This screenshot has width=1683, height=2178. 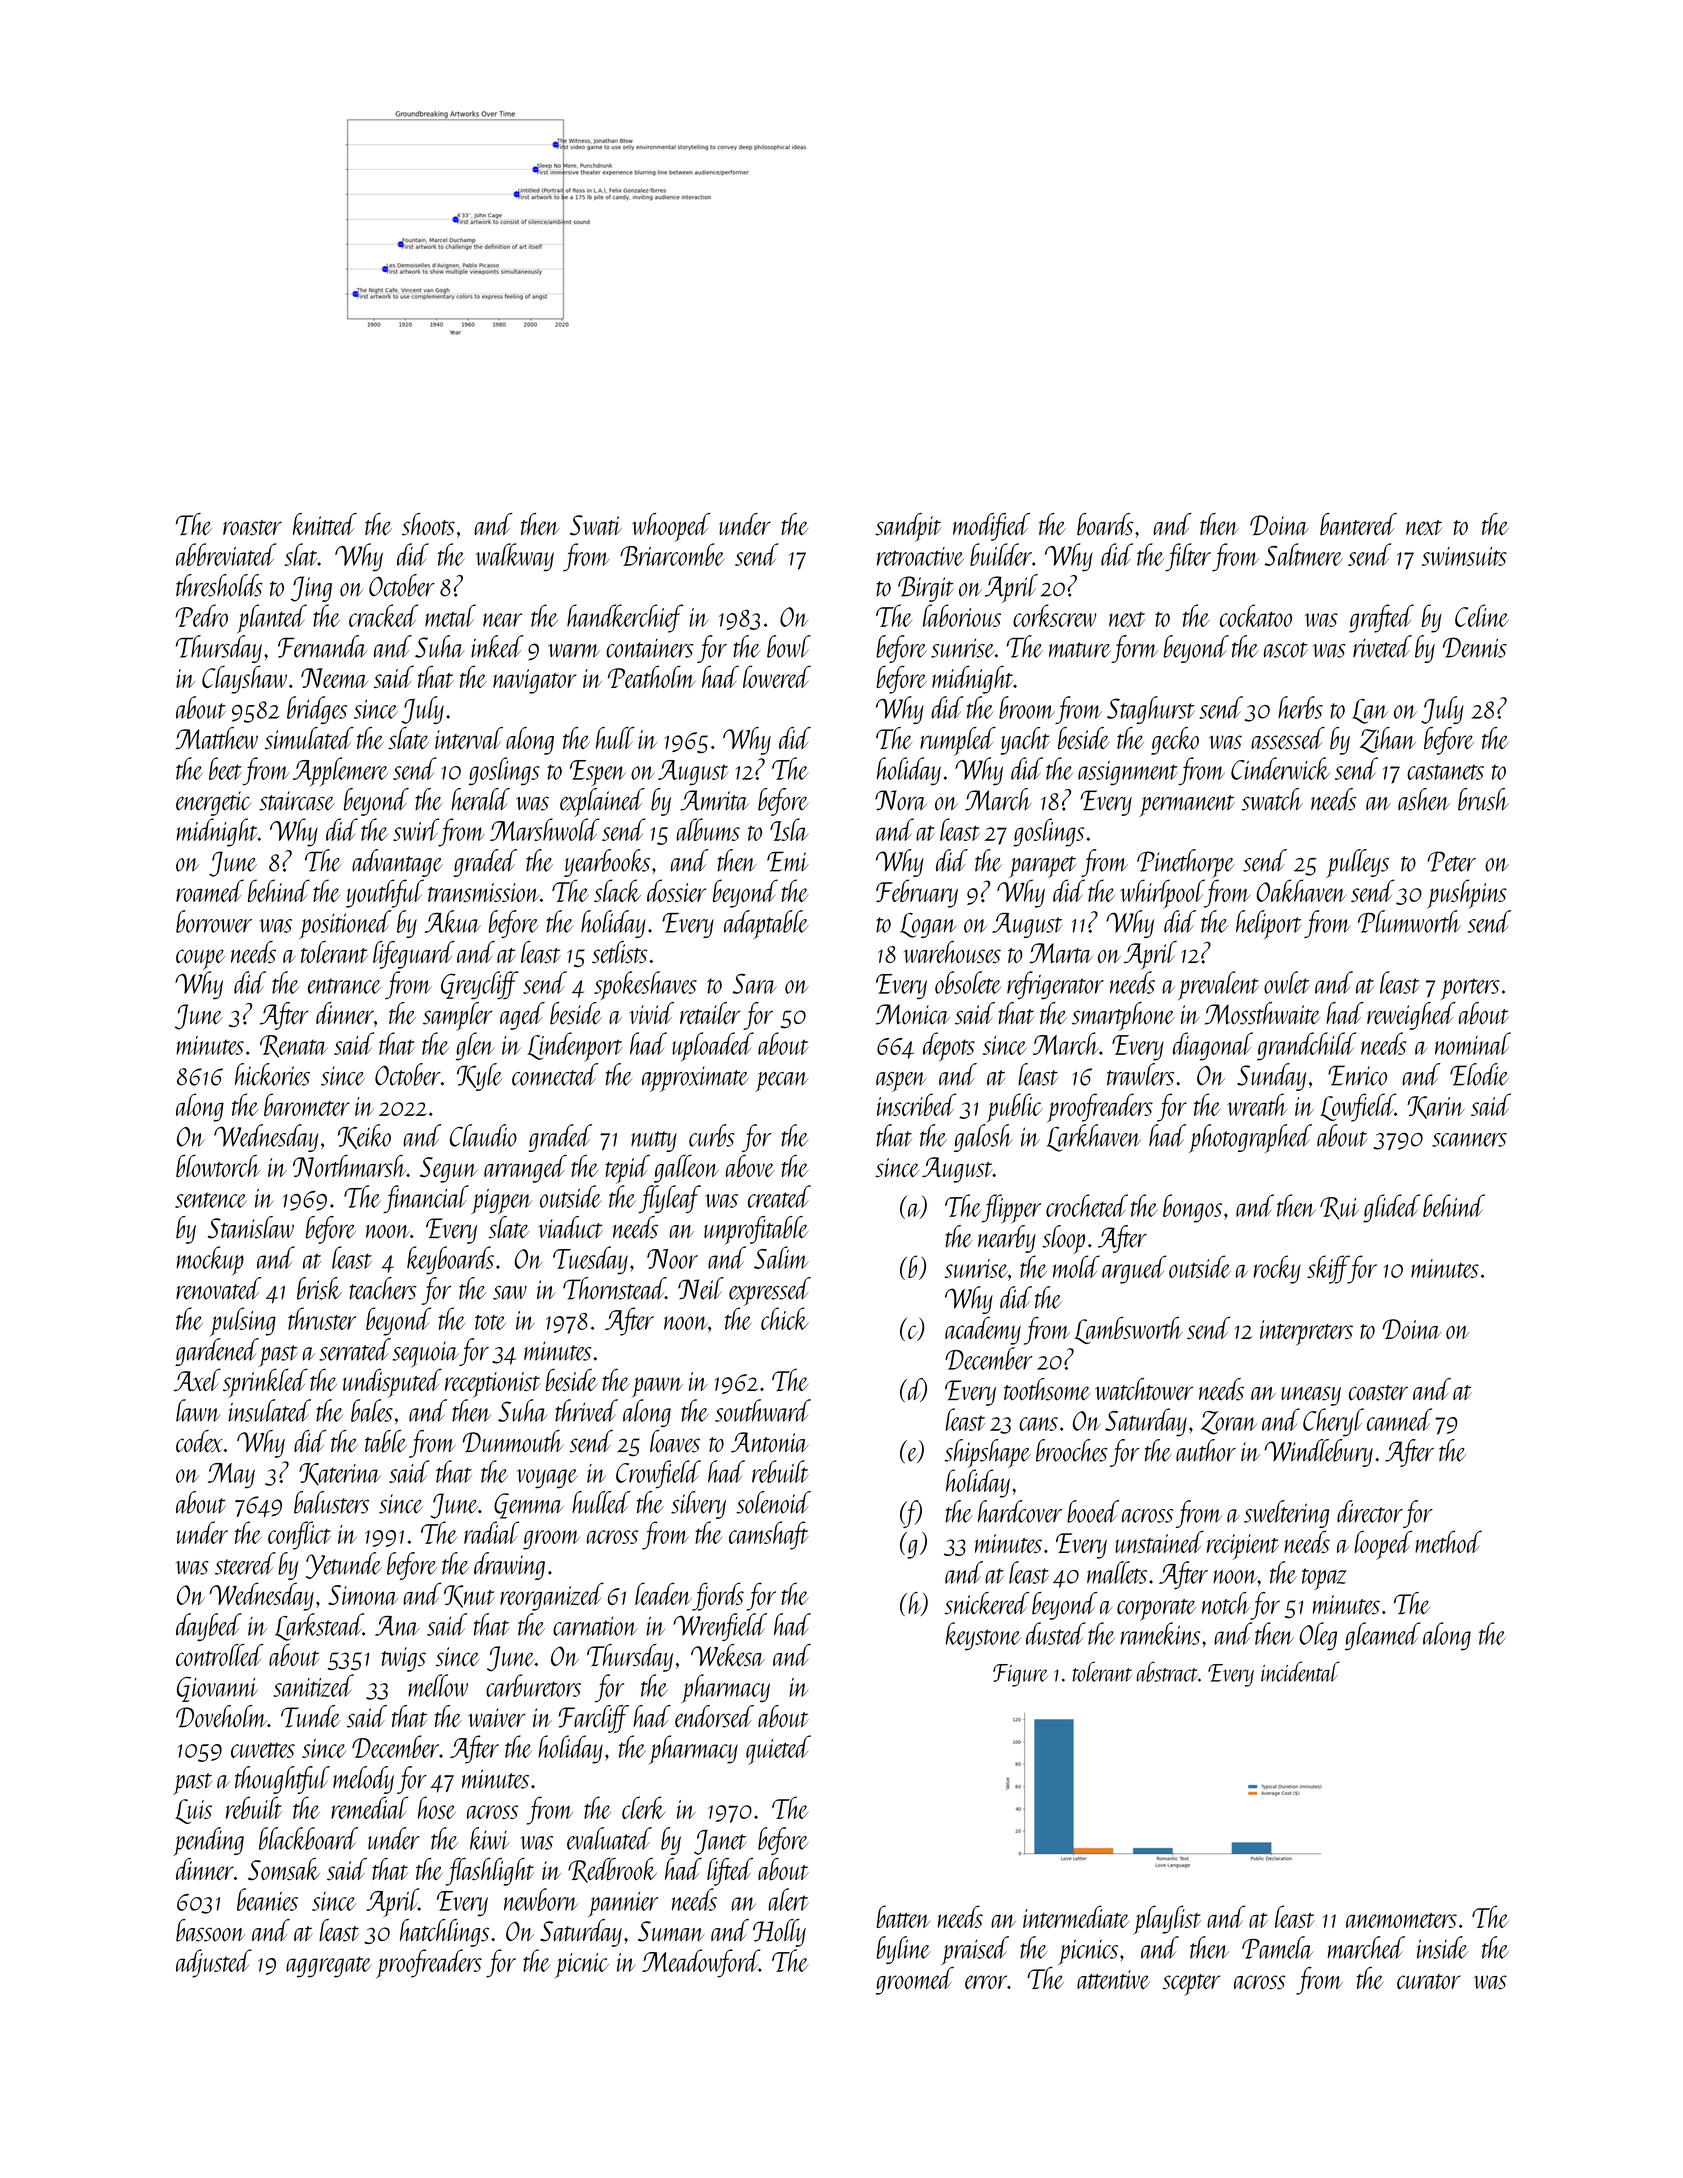 I want to click on Renata, so click(x=294, y=1046).
